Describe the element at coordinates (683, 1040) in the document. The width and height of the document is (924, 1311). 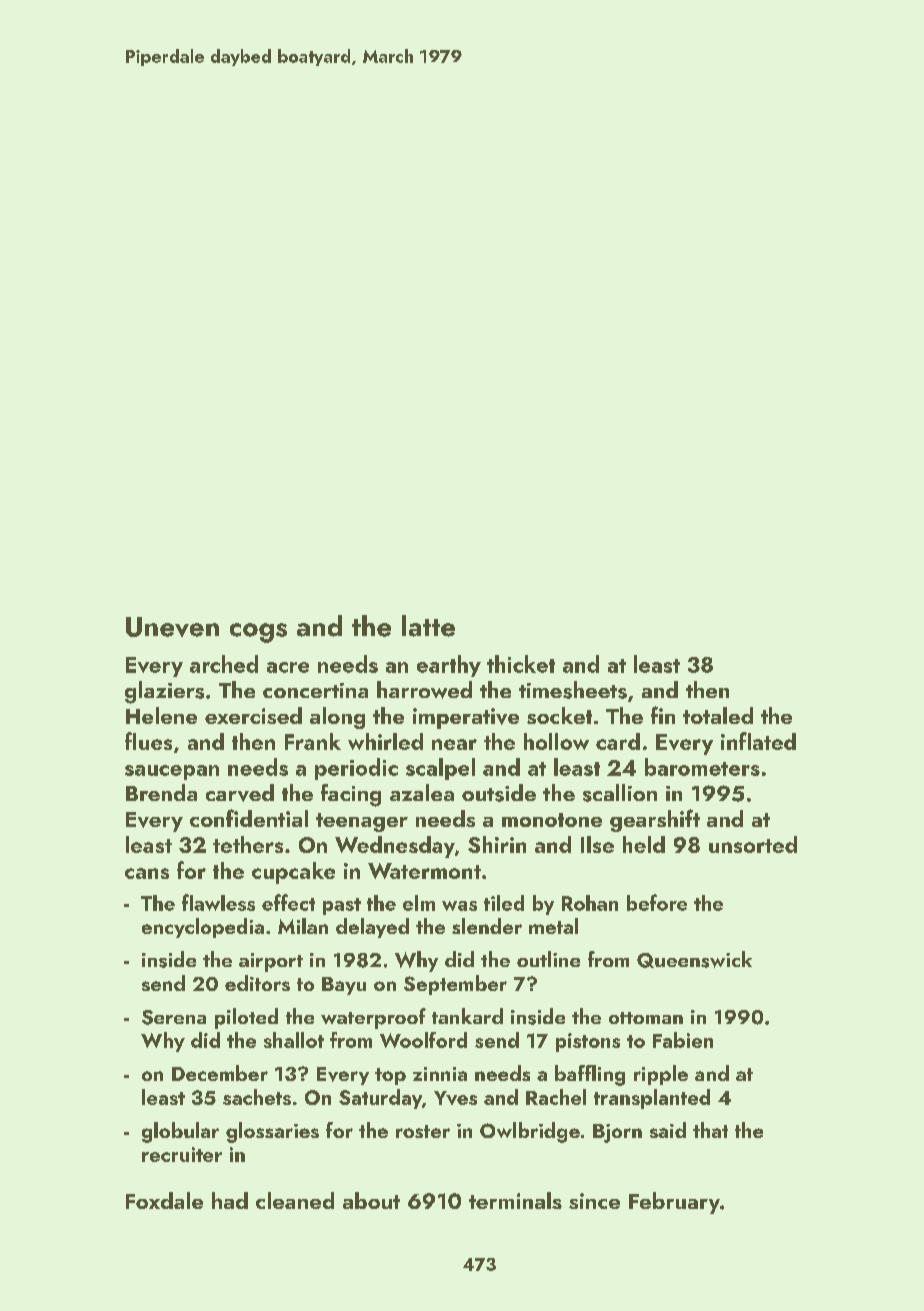
I see `Fabien` at that location.
